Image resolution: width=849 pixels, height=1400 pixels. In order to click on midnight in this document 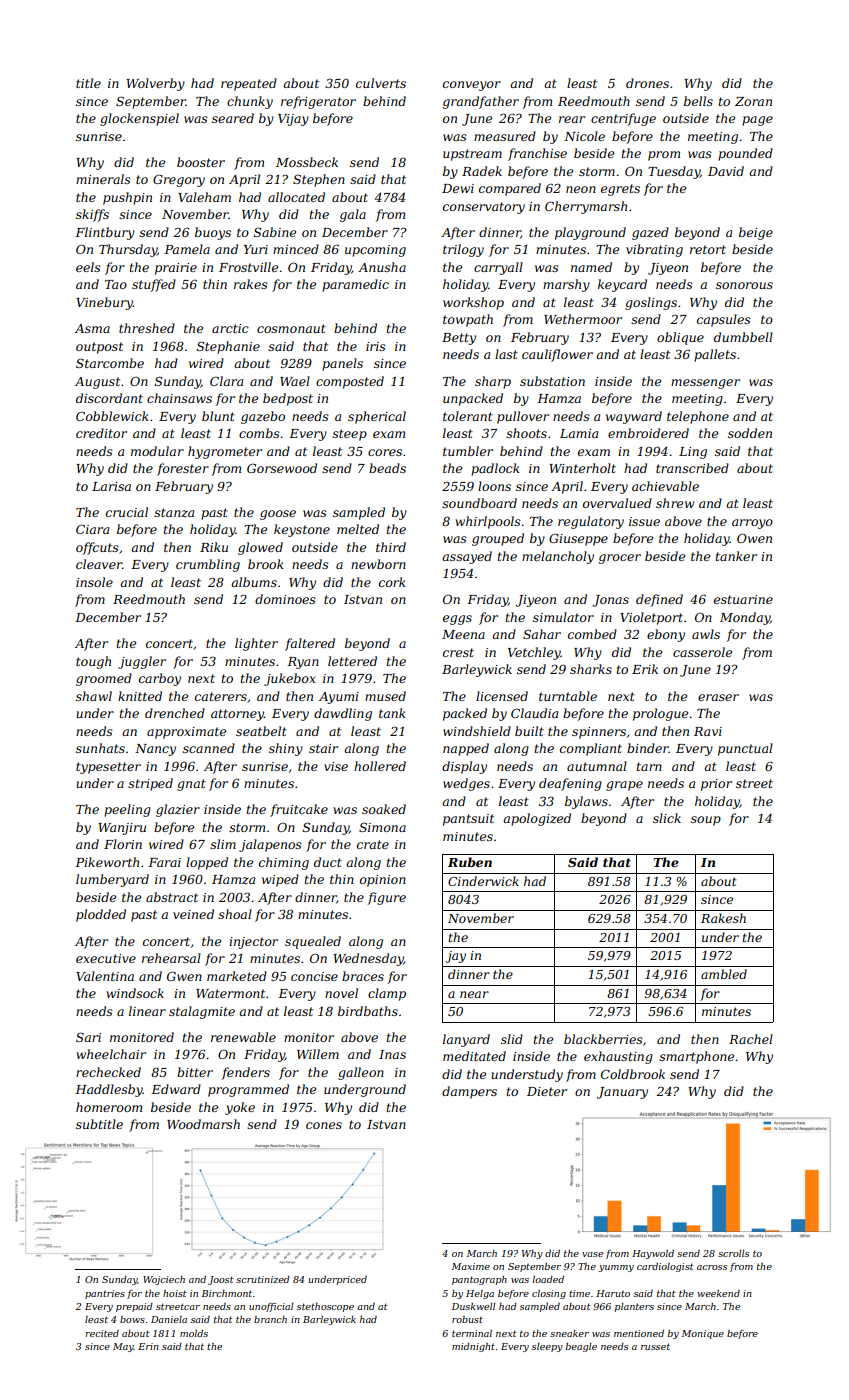, I will do `click(473, 1347)`.
